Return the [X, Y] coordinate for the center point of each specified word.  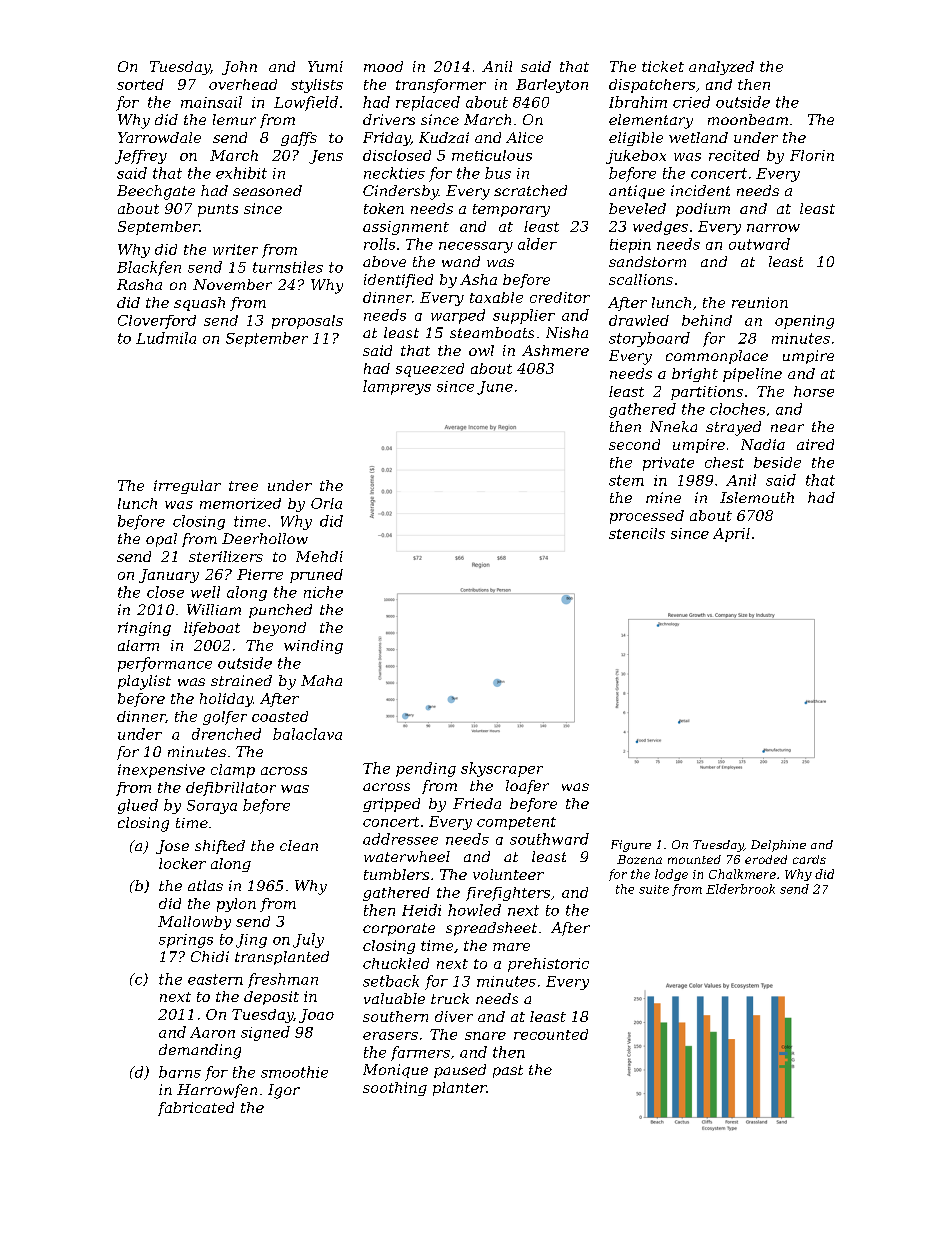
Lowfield [306, 103]
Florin [812, 155]
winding [313, 647]
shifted [220, 847]
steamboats [492, 332]
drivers [389, 119]
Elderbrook [740, 889]
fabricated [196, 1109]
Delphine [778, 846]
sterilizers [226, 556]
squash [199, 304]
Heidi [421, 910]
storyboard [649, 339]
